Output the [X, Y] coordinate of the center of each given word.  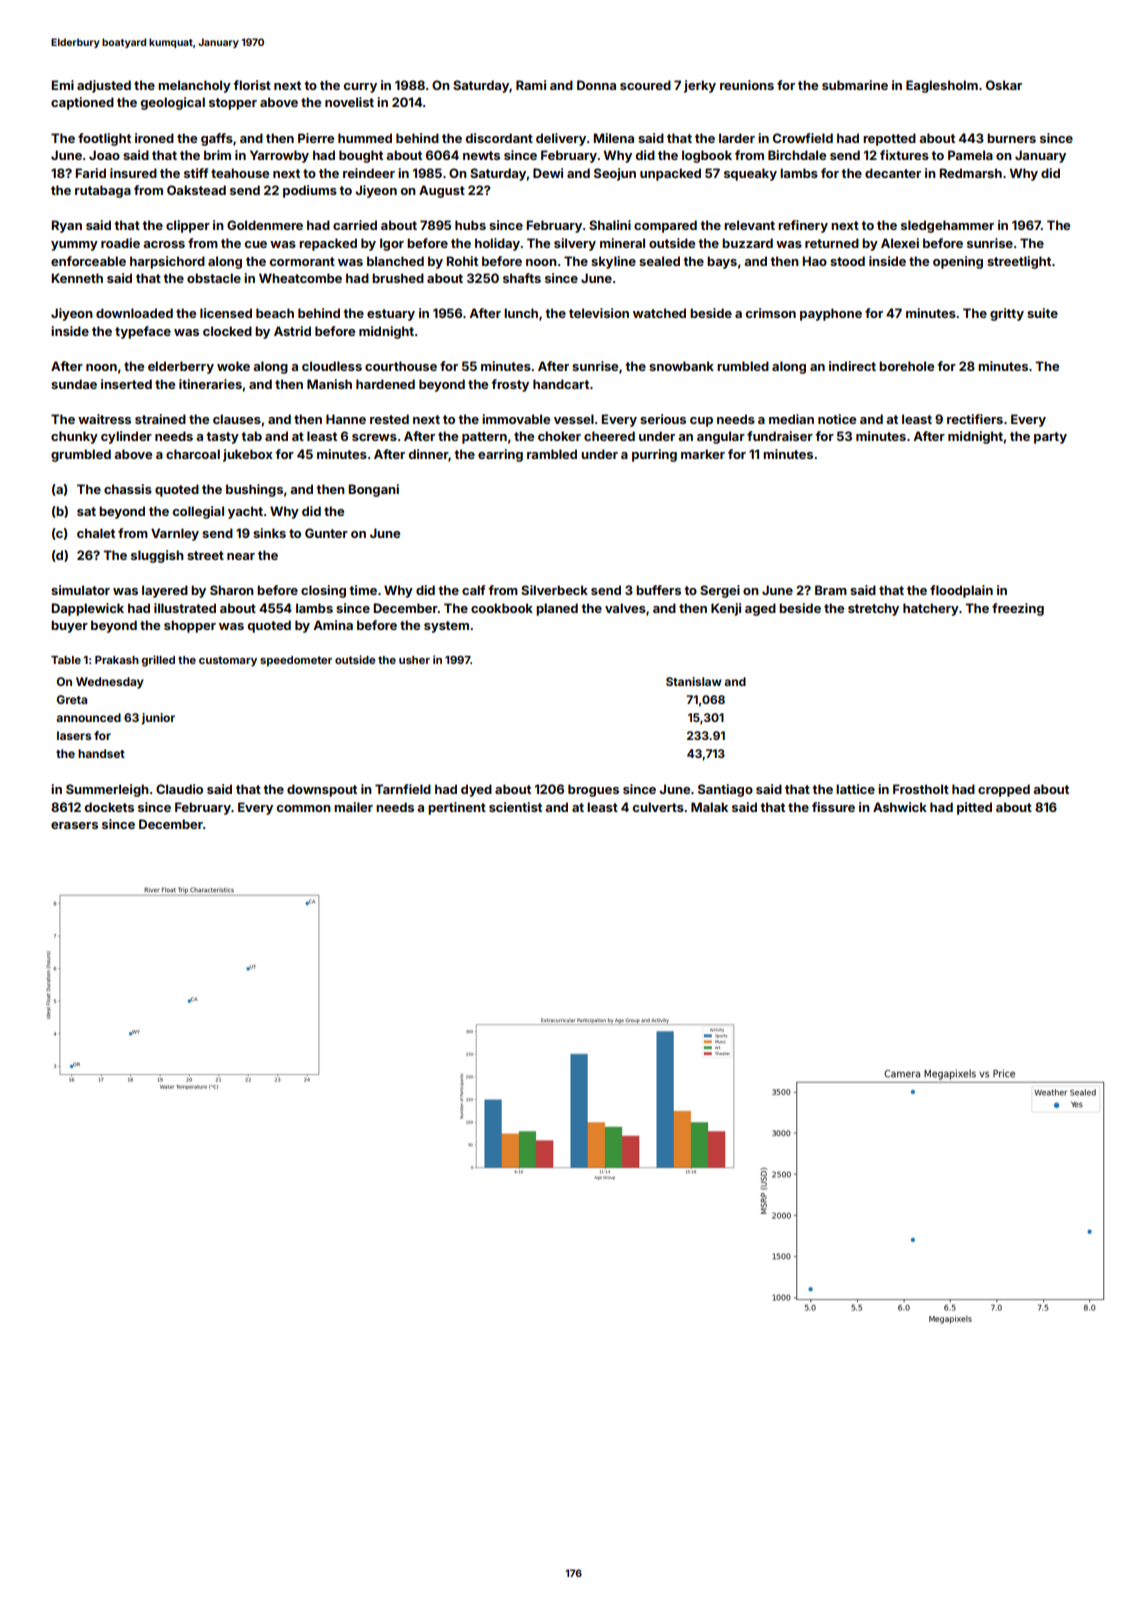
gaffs [217, 139]
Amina [333, 625]
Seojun [615, 174]
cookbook [502, 608]
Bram [831, 590]
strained [160, 419]
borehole [906, 366]
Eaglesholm [942, 86]
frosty [510, 385]
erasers [74, 825]
